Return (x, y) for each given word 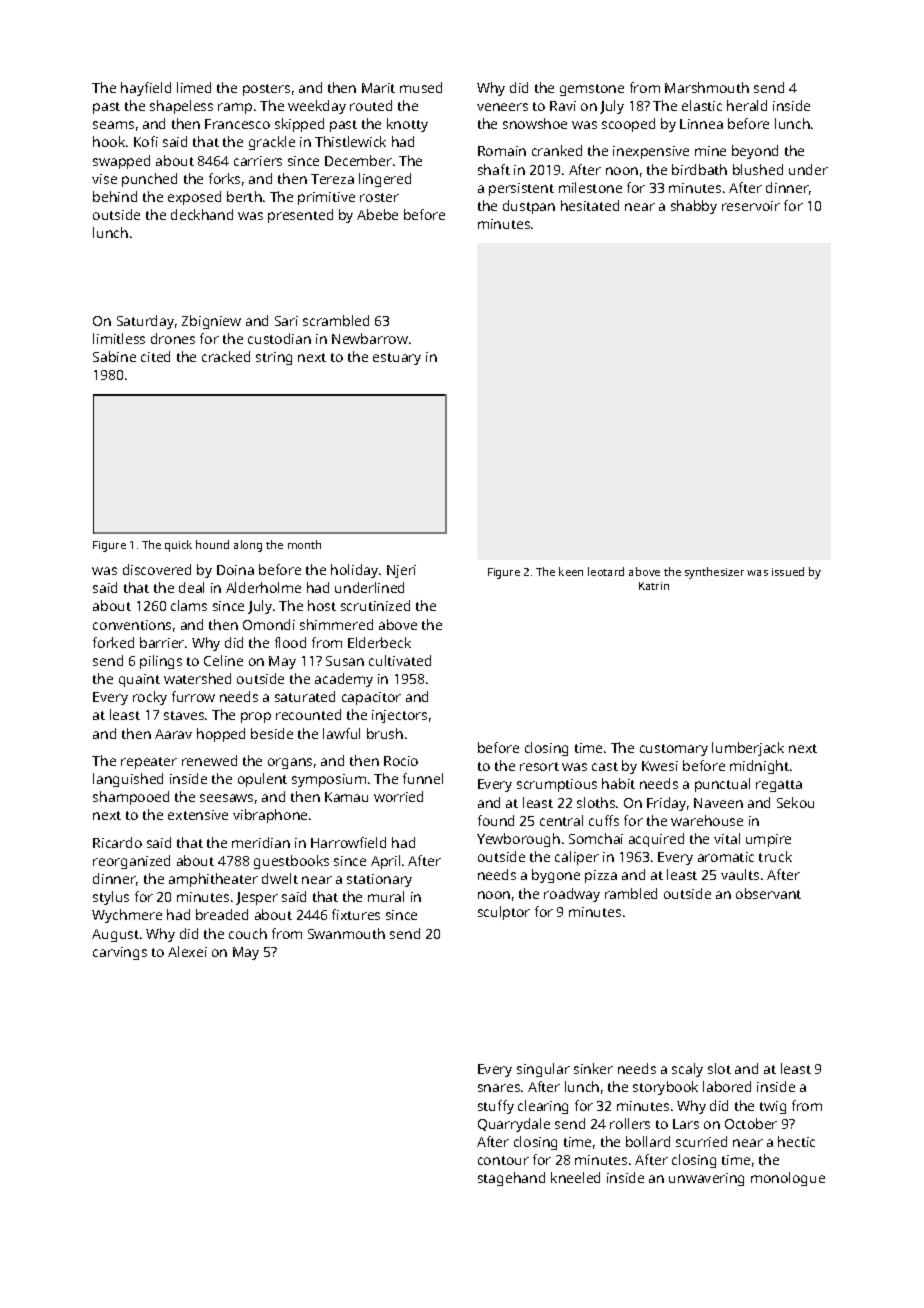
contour (503, 1160)
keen (571, 571)
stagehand (511, 1179)
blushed (758, 169)
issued (788, 571)
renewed (209, 760)
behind (115, 196)
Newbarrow (370, 338)
